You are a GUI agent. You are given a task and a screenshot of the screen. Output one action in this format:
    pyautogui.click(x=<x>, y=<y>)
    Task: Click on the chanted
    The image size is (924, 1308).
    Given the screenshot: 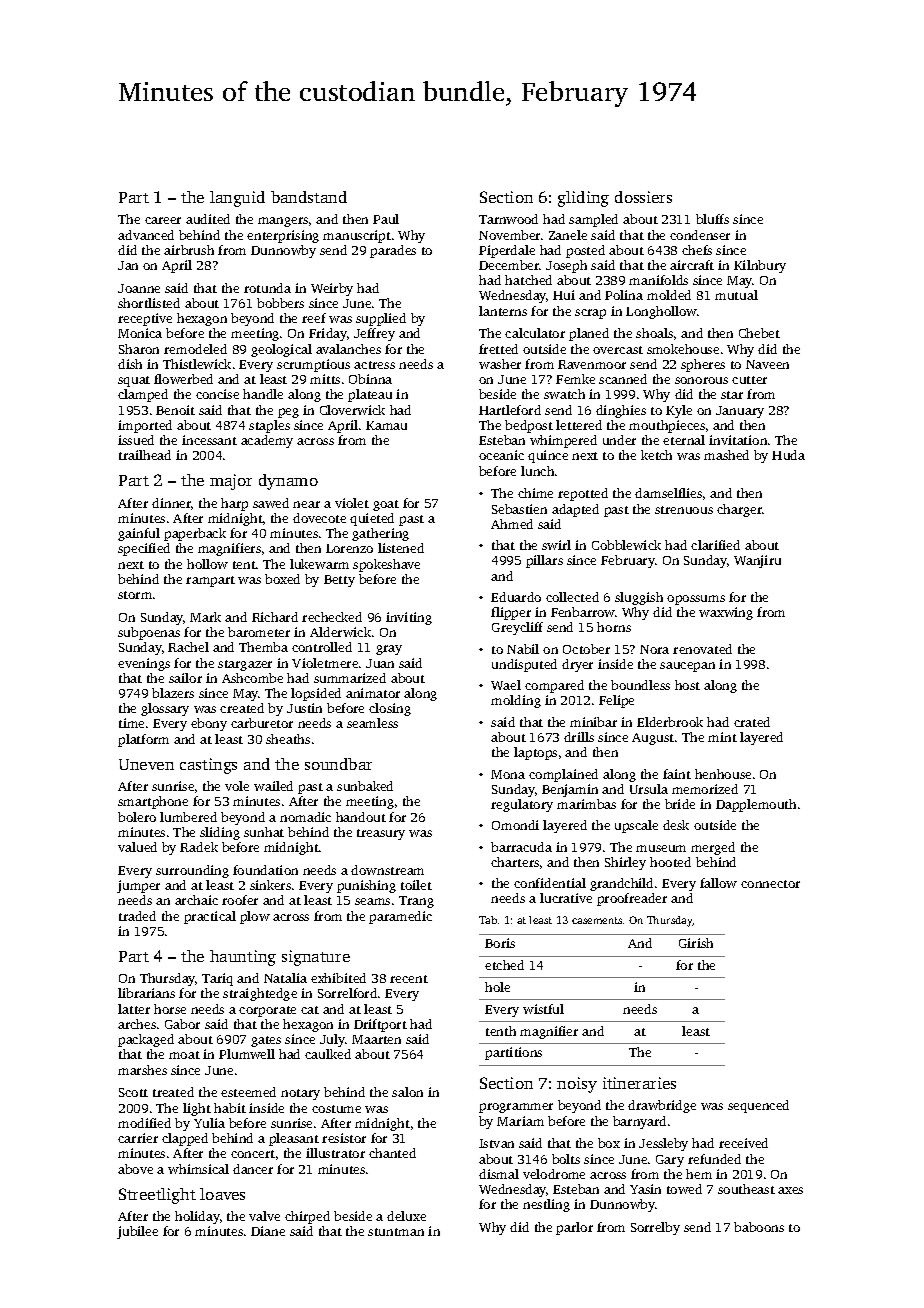 What is the action you would take?
    pyautogui.click(x=392, y=1153)
